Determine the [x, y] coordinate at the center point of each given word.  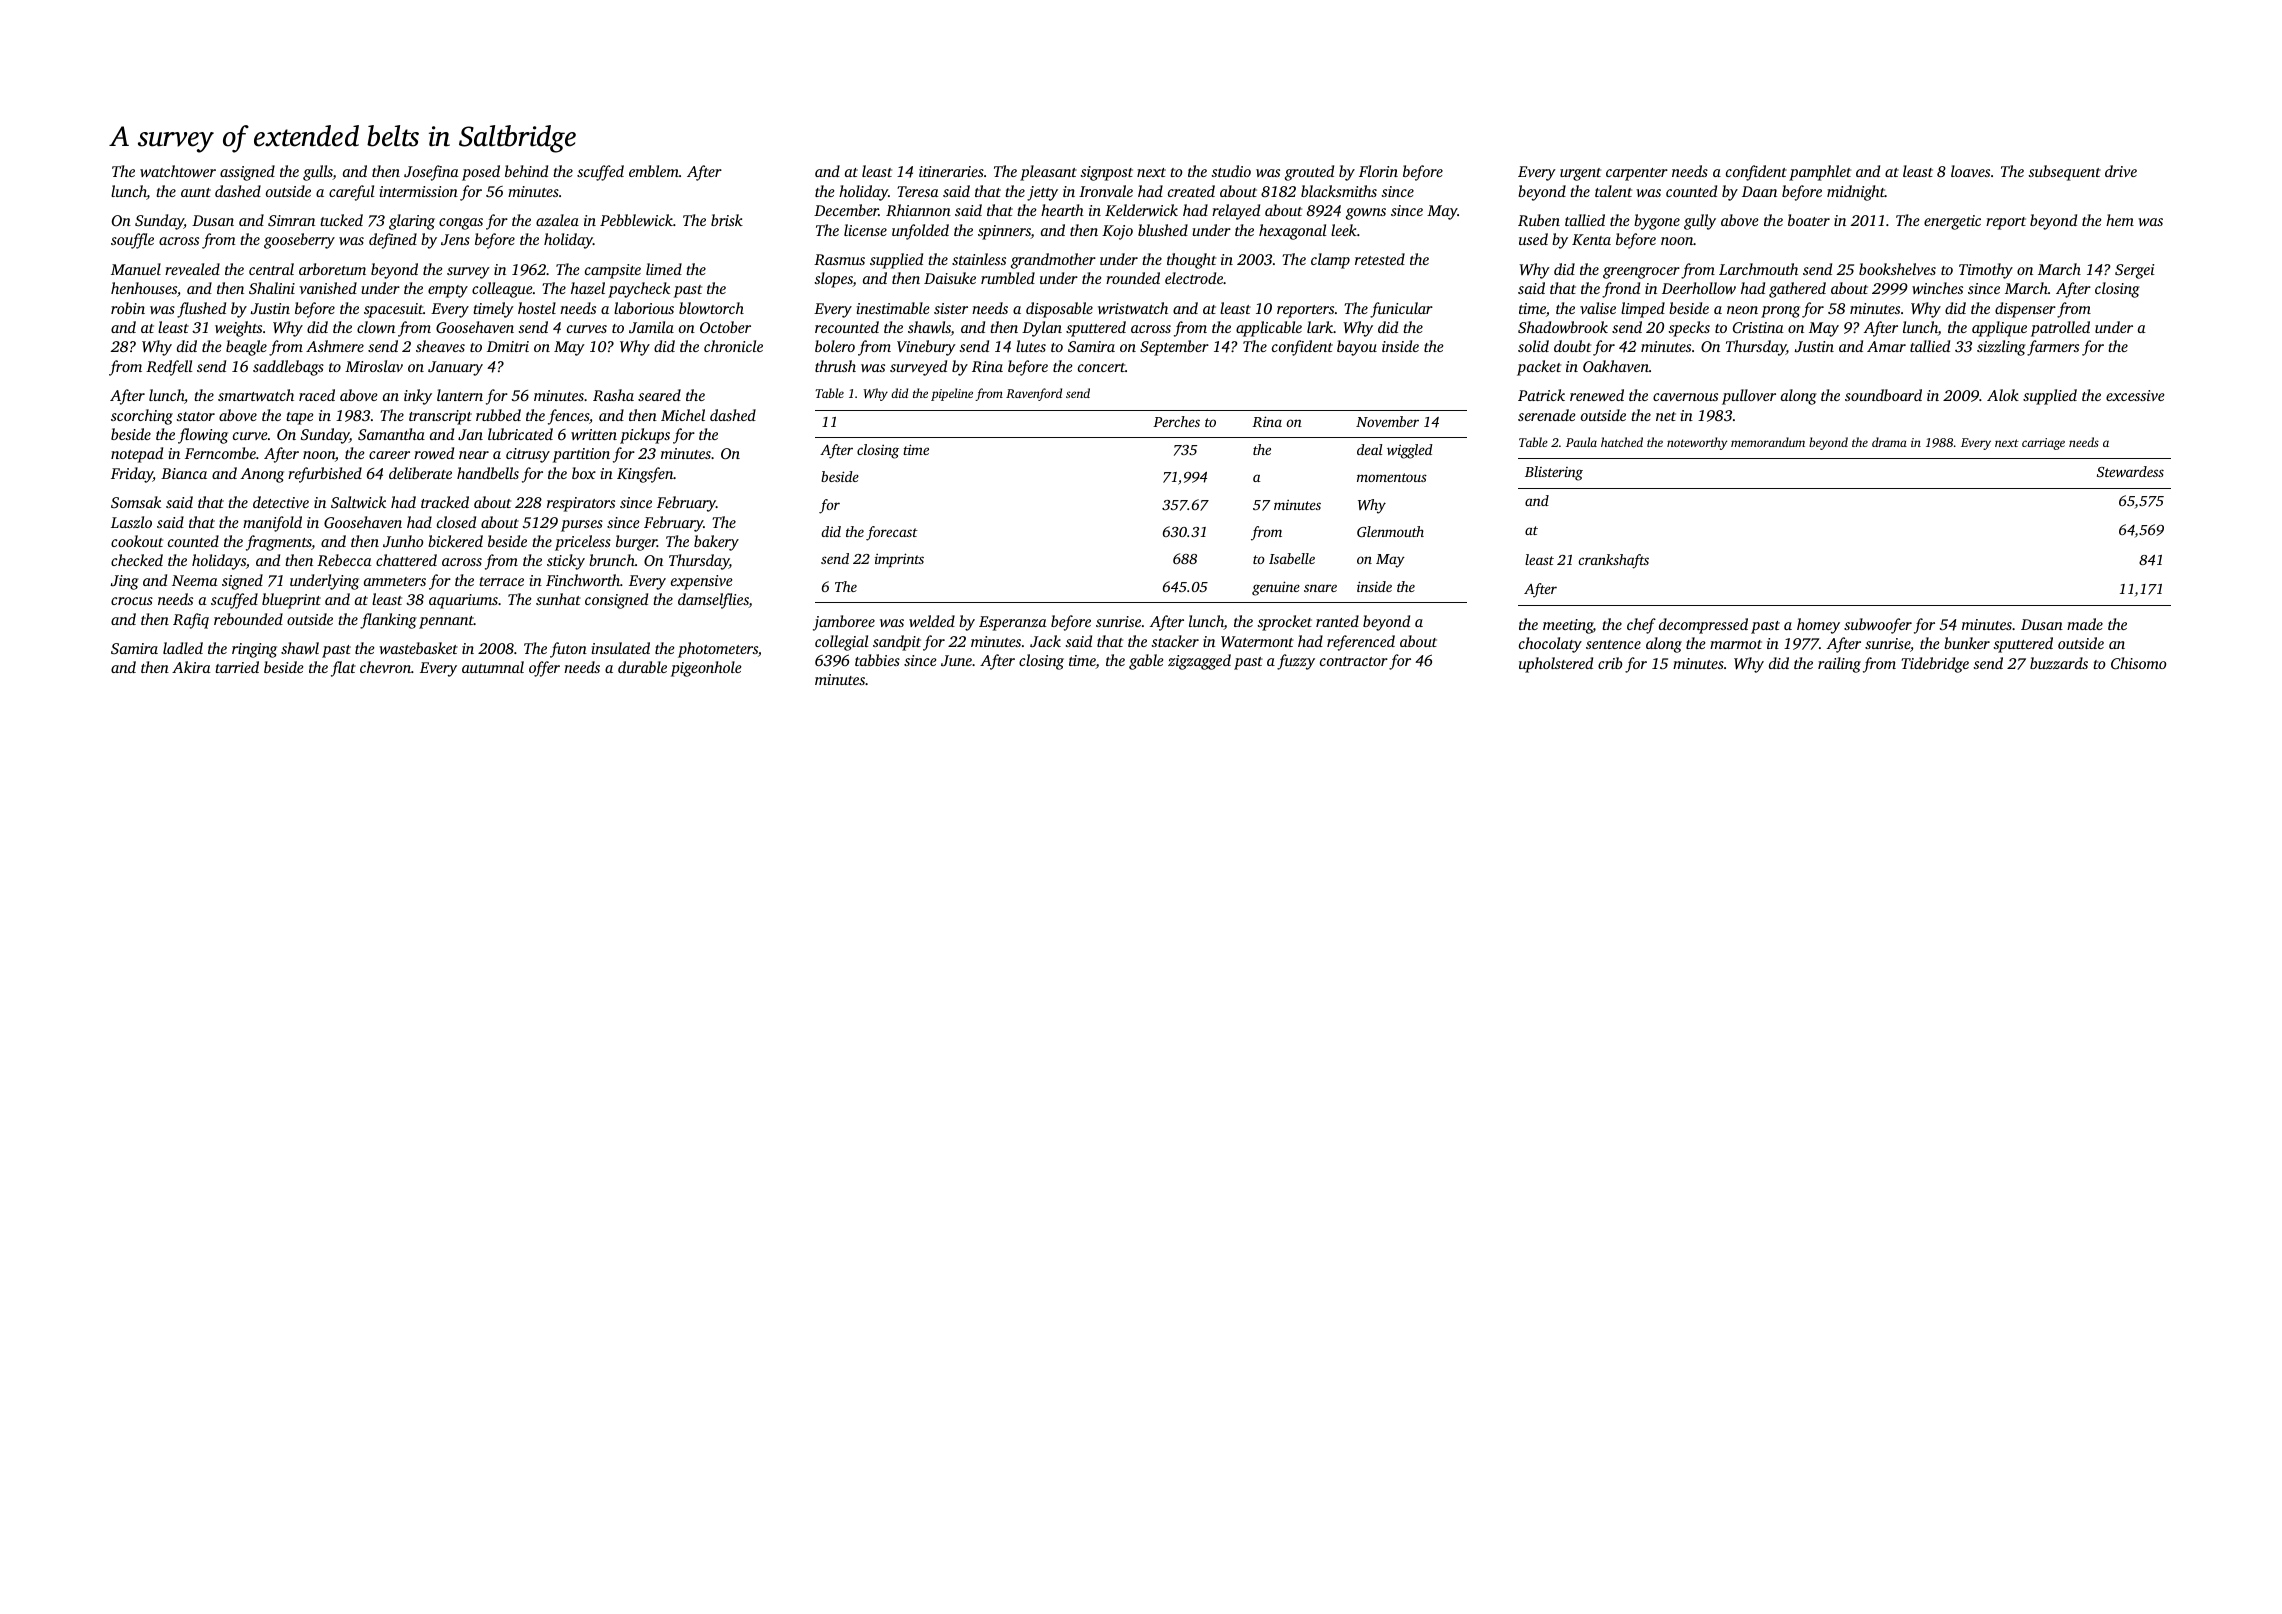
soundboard [1883, 395]
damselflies [713, 601]
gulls [318, 173]
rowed [434, 453]
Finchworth [583, 580]
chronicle [733, 346]
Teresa [918, 191]
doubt [1572, 346]
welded [932, 621]
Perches [1176, 421]
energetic [1952, 222]
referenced [1361, 643]
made [2085, 624]
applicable [1269, 329]
